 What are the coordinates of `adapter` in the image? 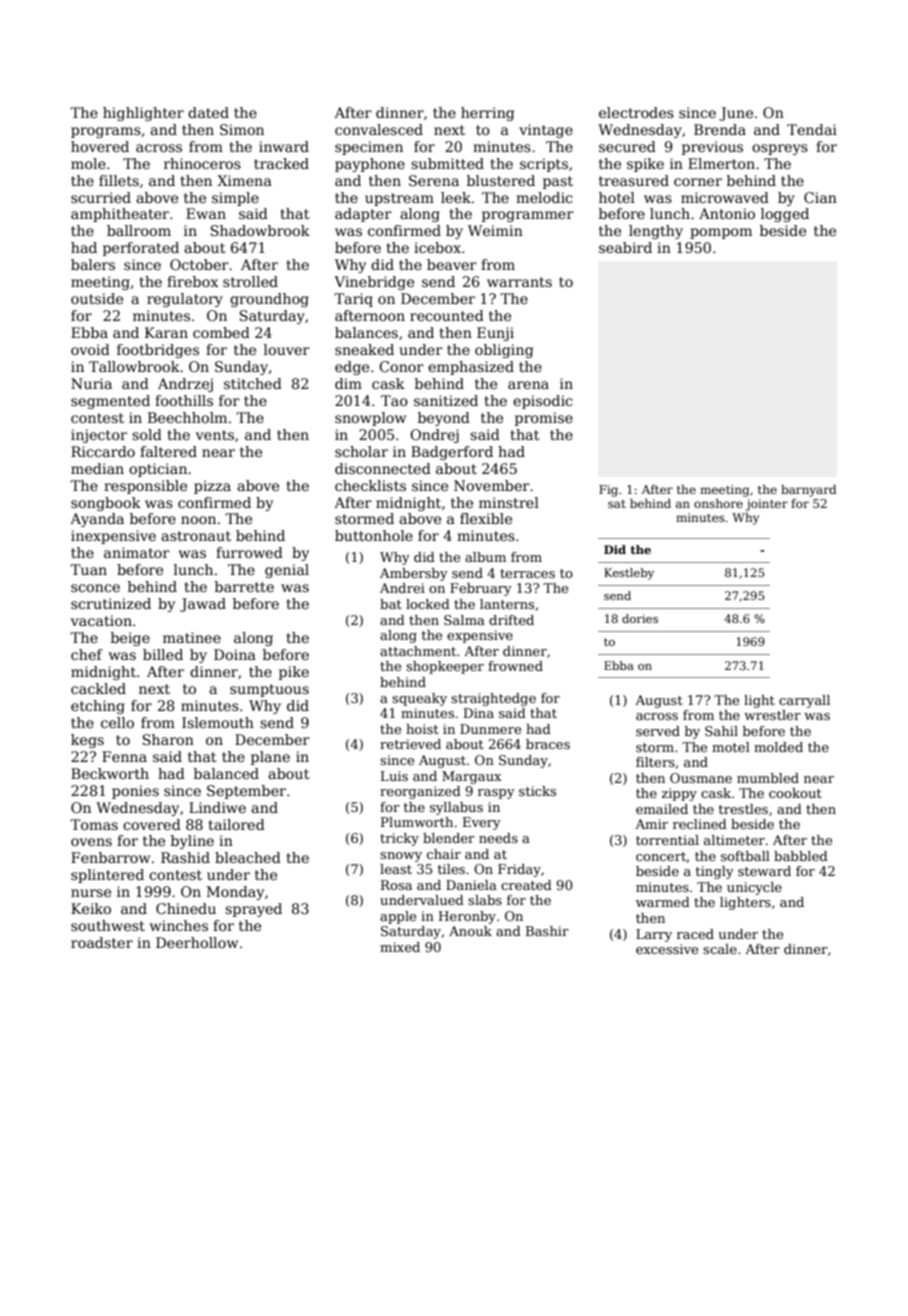 It's located at (363, 215).
